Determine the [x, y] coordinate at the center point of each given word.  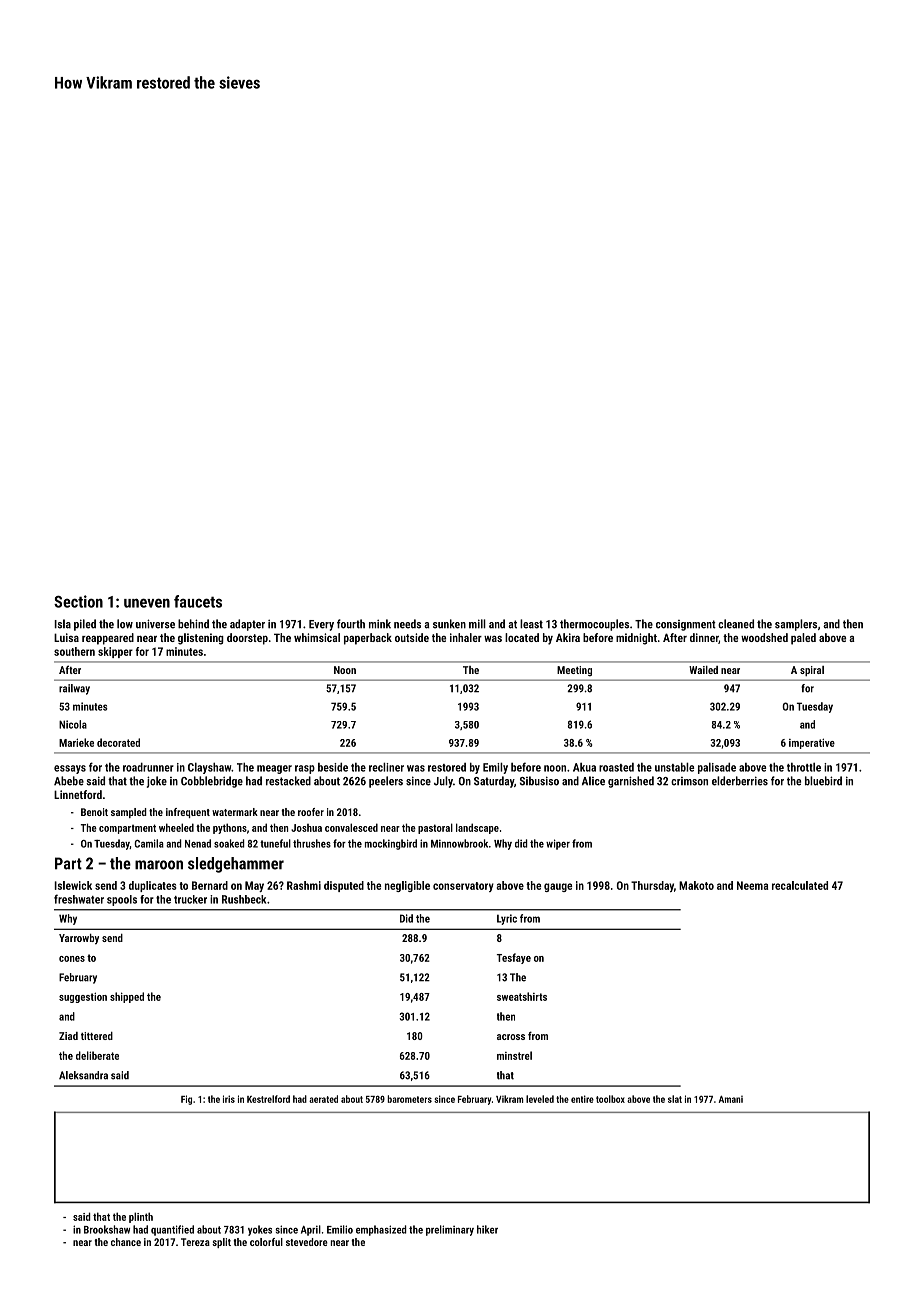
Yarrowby [79, 939]
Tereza [195, 1242]
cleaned [736, 624]
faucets [198, 601]
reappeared [108, 639]
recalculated [800, 885]
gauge [558, 887]
